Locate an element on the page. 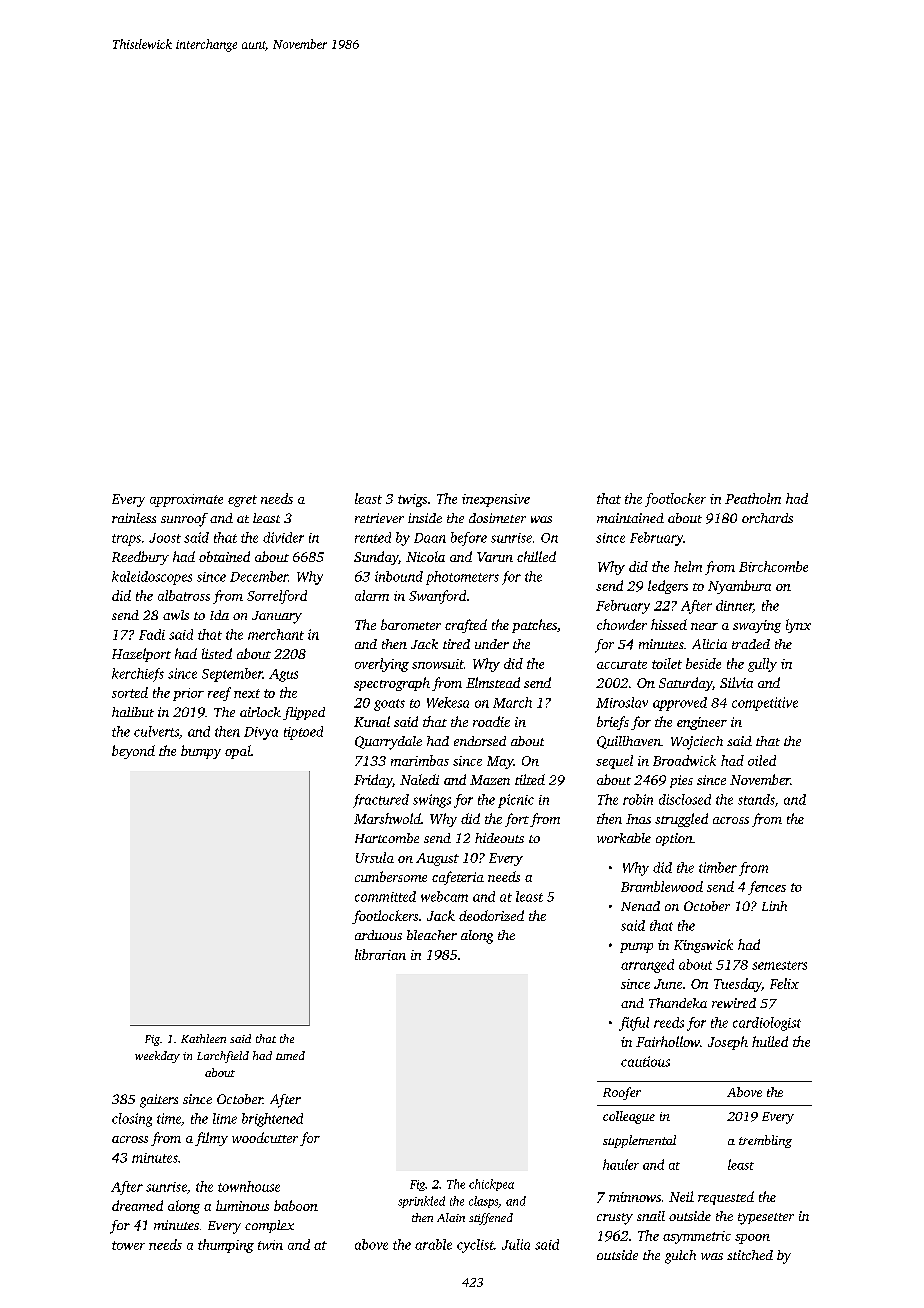  Ursula is located at coordinates (375, 857).
